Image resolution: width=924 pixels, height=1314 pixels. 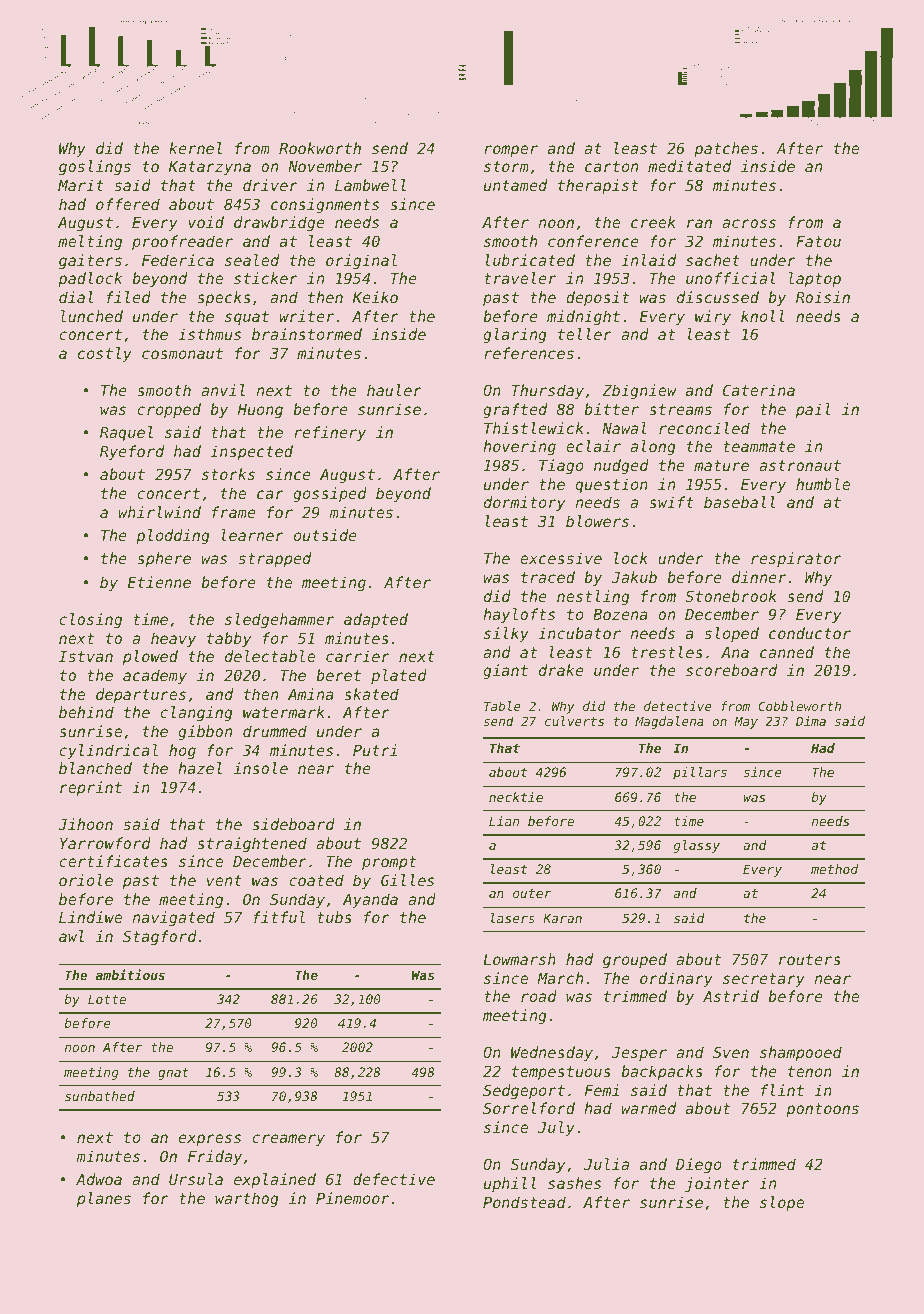 What do you see at coordinates (834, 869) in the screenshot?
I see `method` at bounding box center [834, 869].
